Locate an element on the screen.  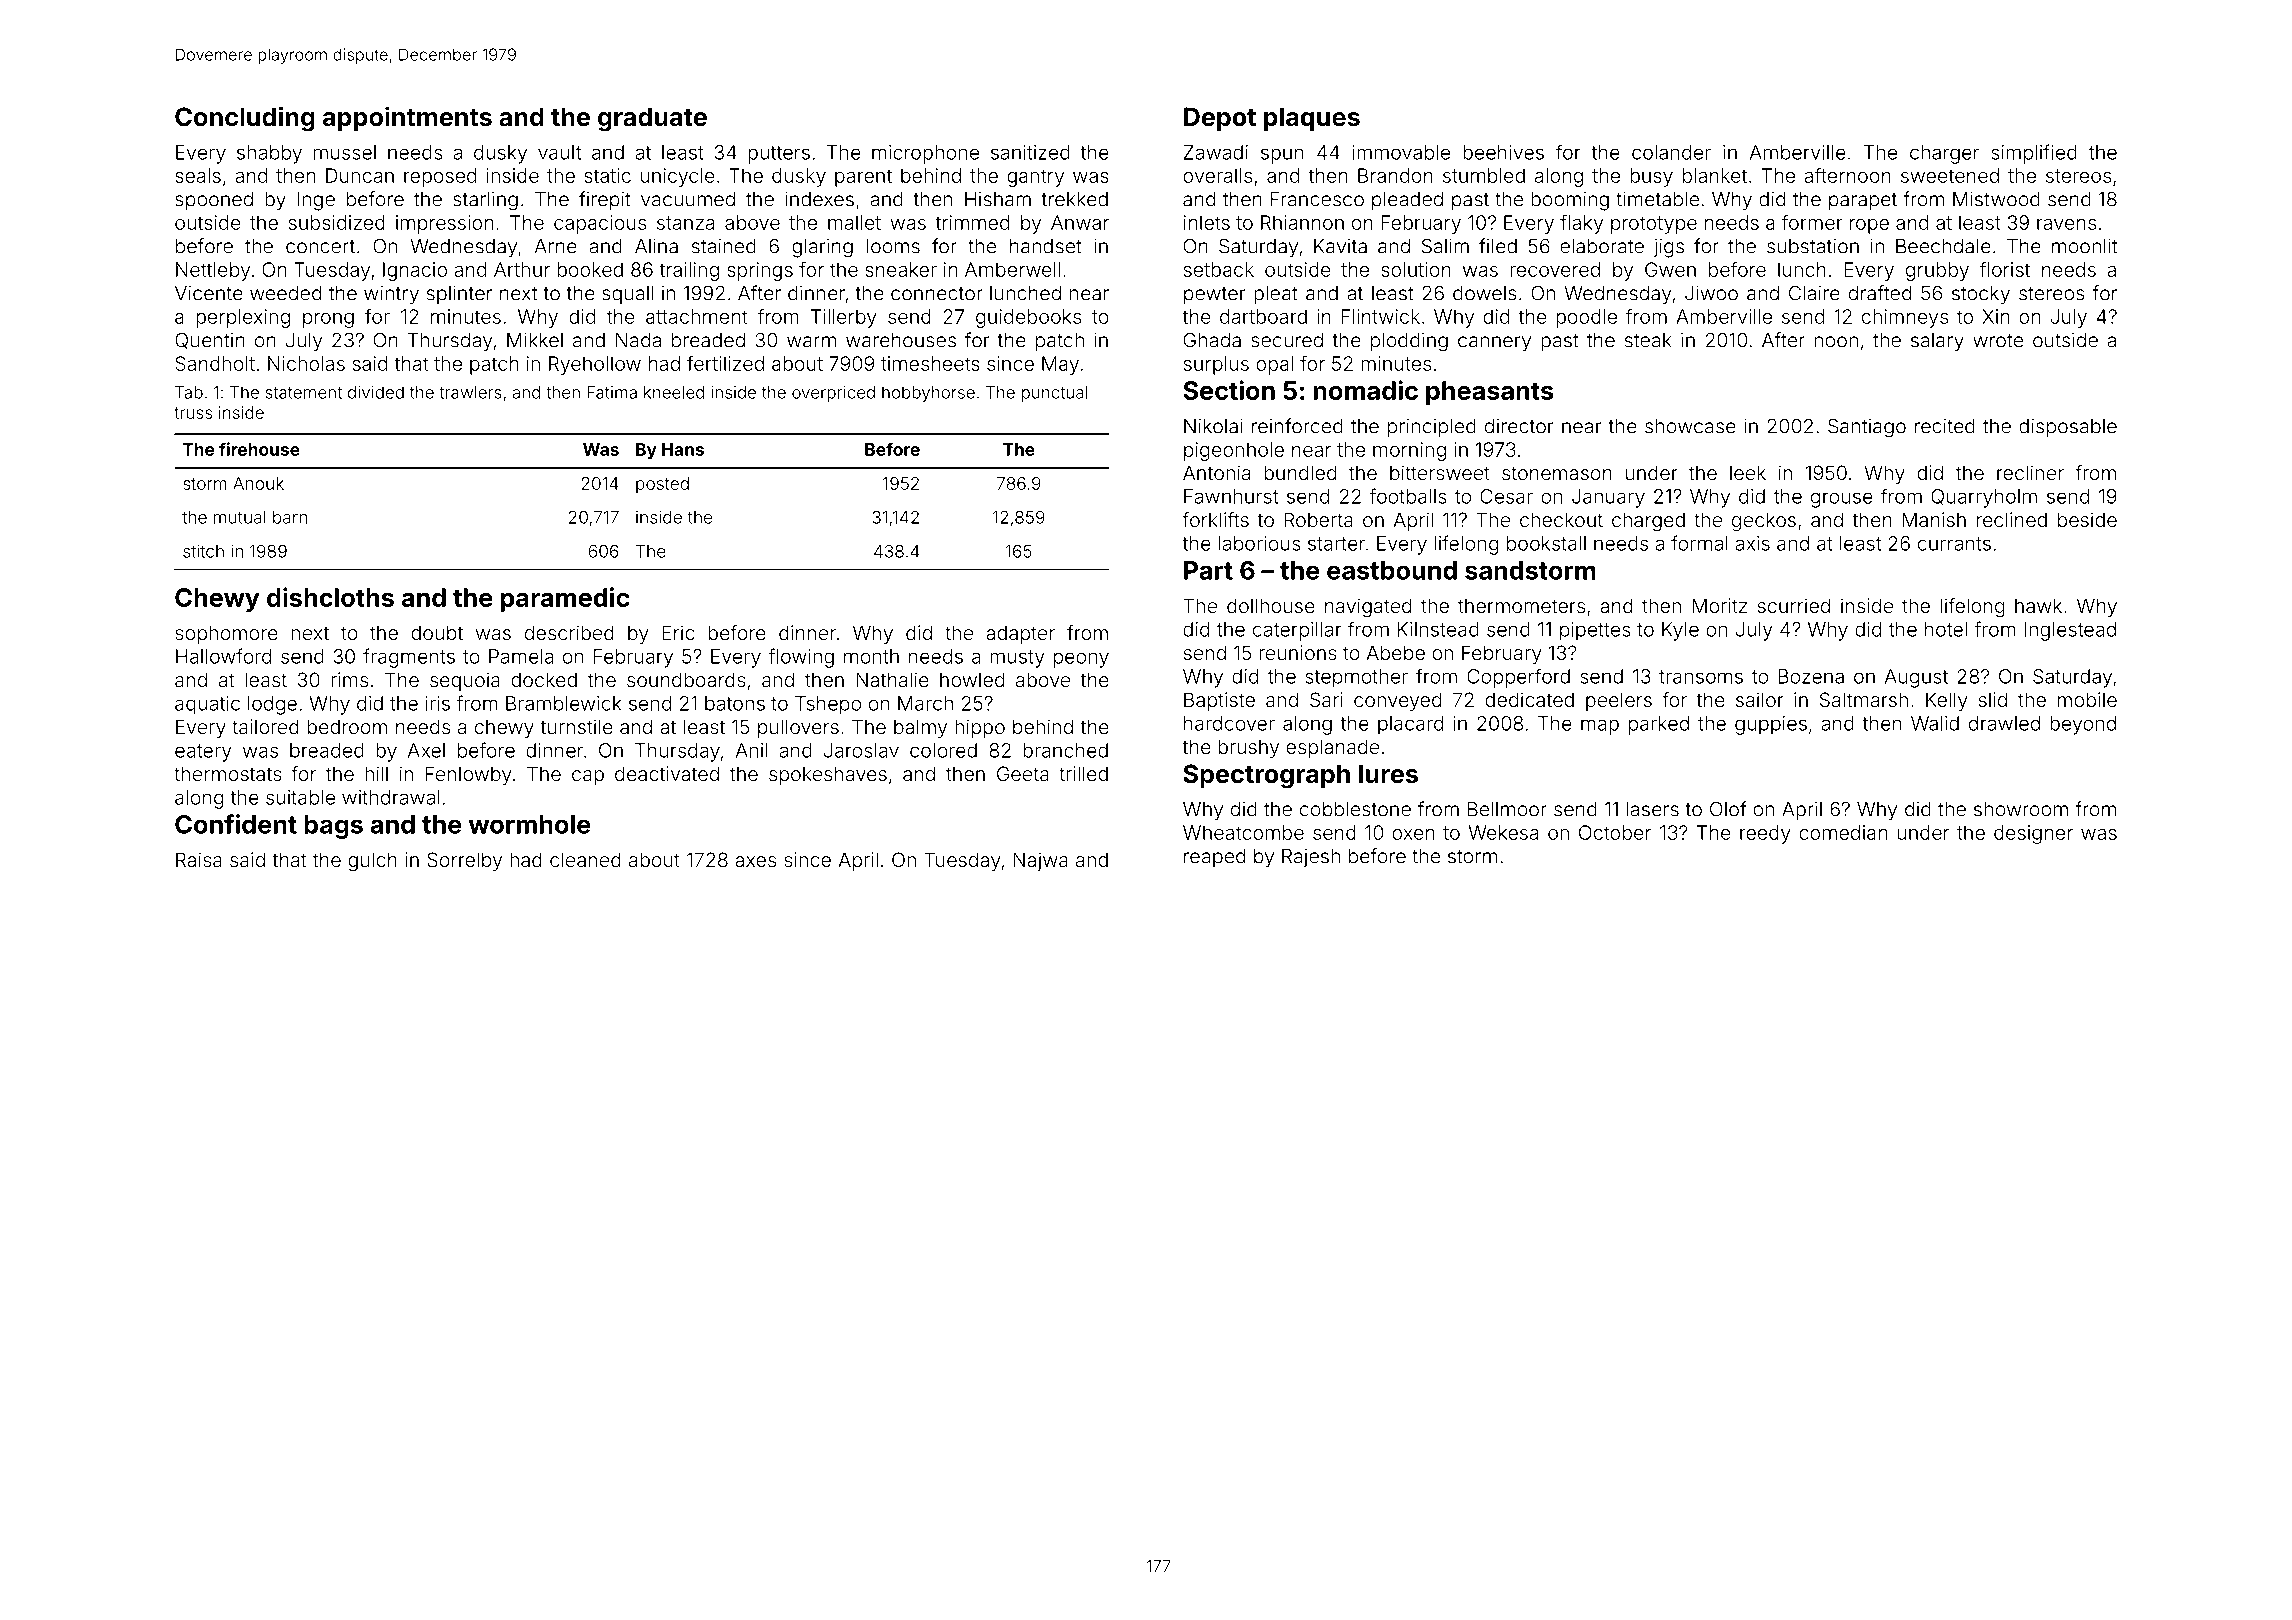
timesheets is located at coordinates (930, 363).
